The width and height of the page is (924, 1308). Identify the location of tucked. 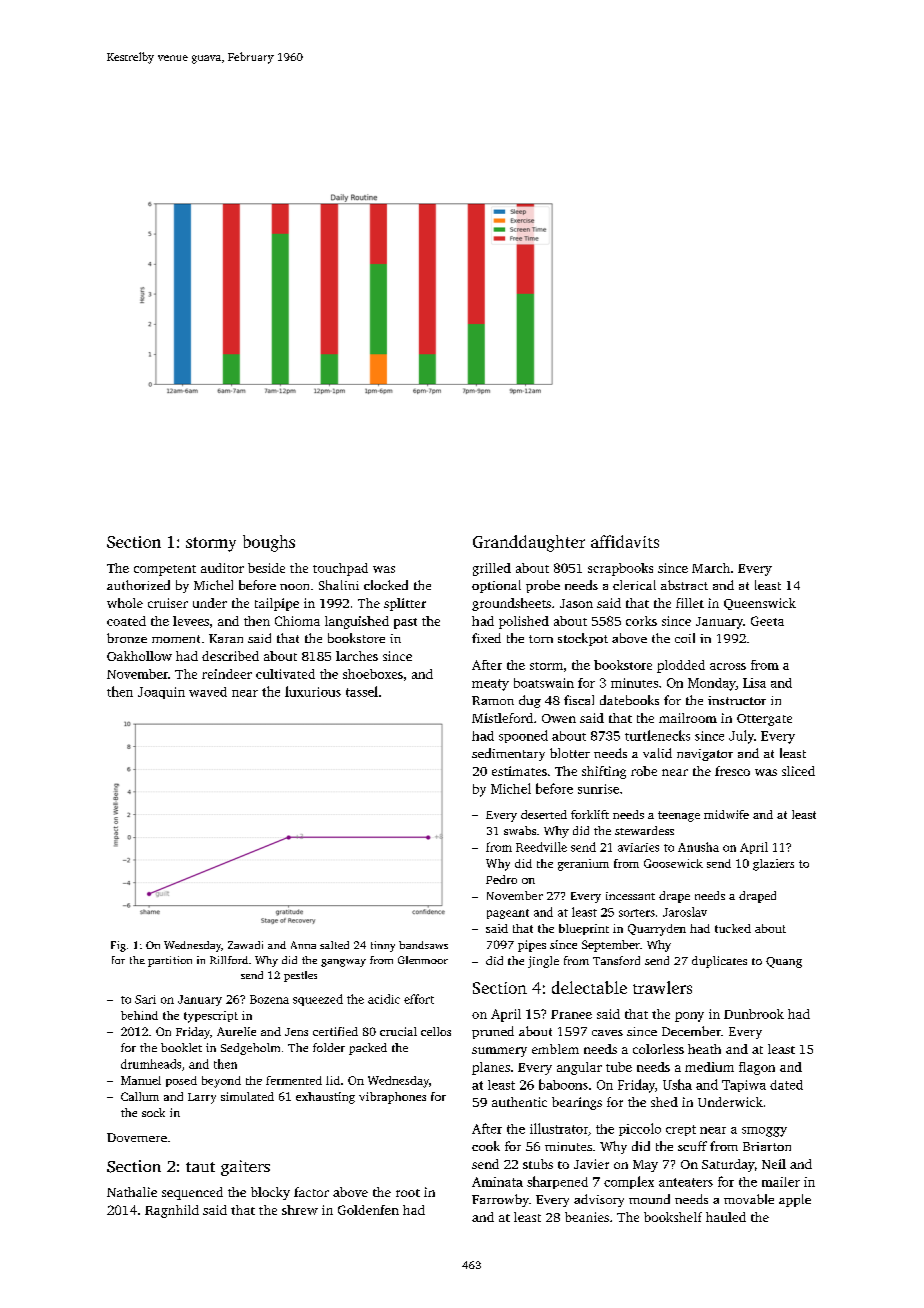
(733, 928).
